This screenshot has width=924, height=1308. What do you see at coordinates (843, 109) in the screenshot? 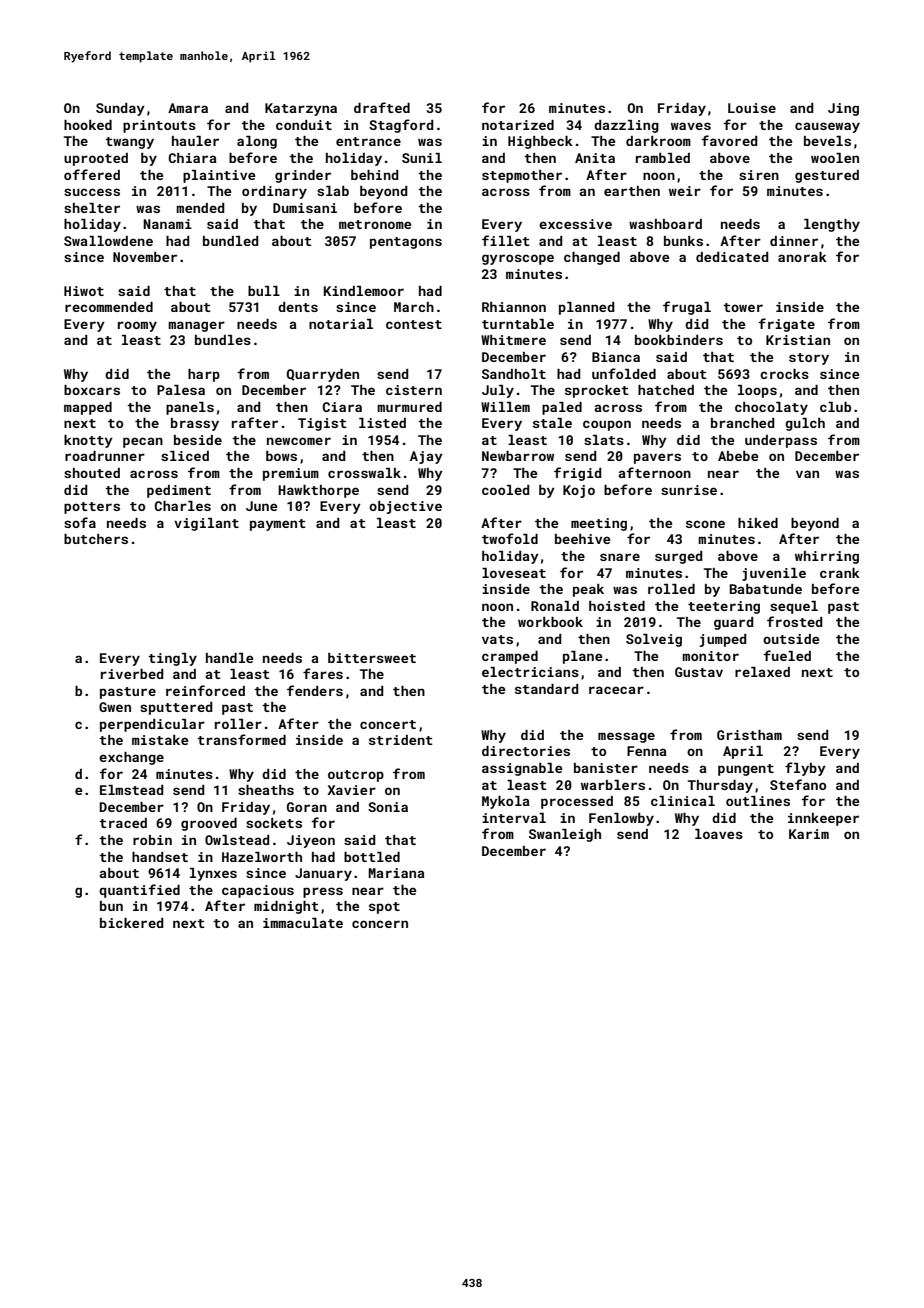
I see `Jing` at bounding box center [843, 109].
